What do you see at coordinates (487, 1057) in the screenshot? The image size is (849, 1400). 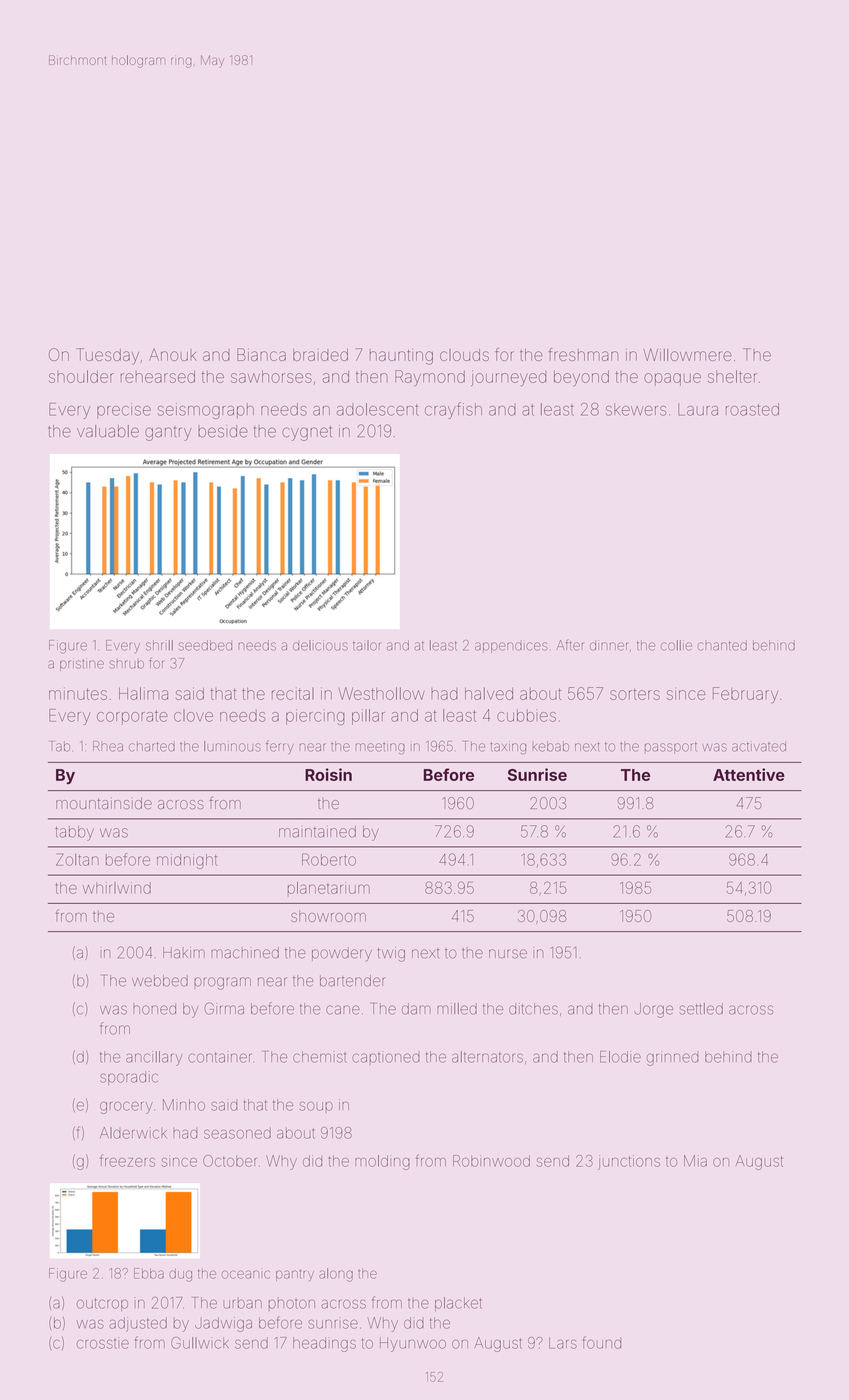 I see `alternators` at bounding box center [487, 1057].
